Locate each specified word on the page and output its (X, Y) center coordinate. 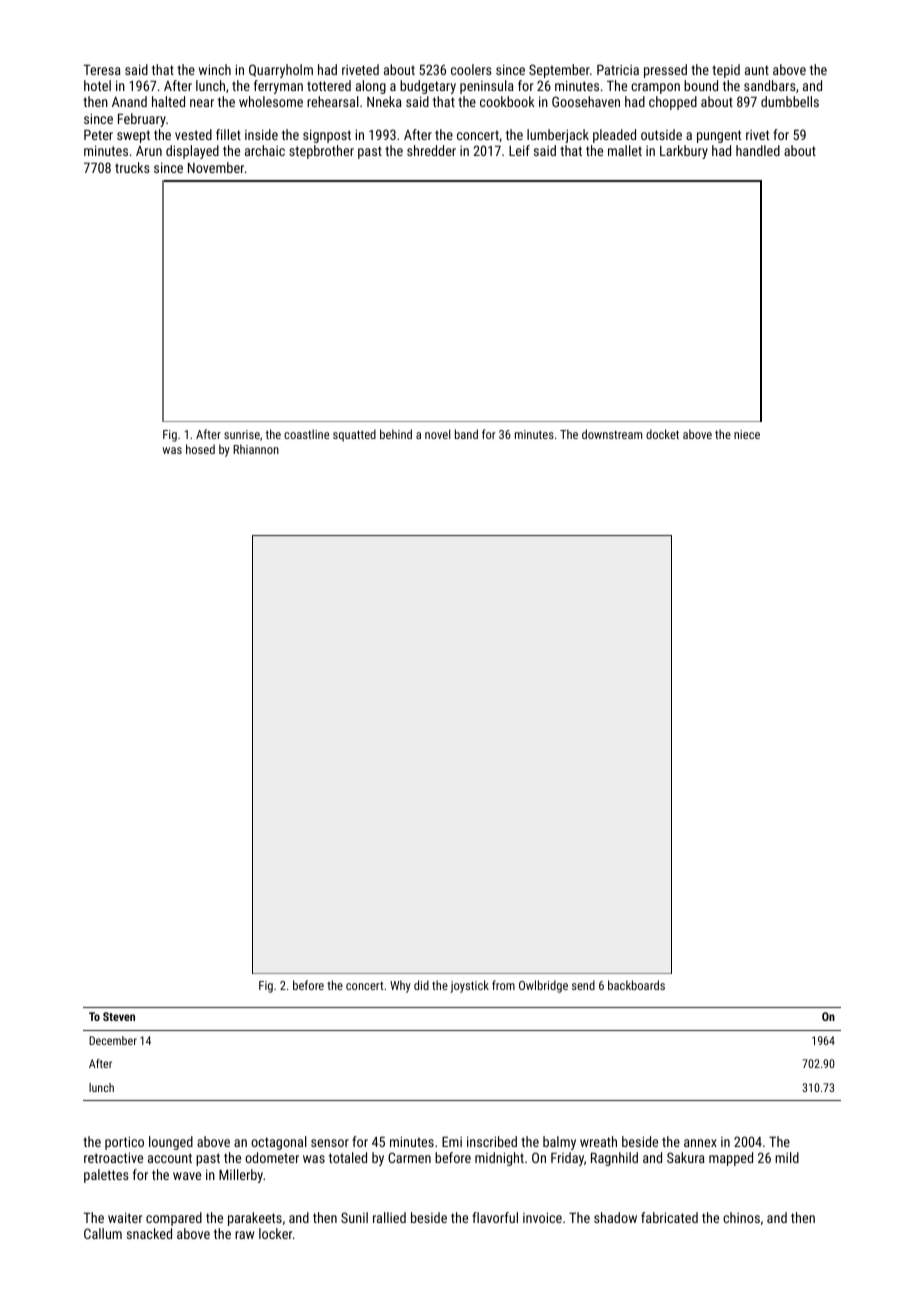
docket (662, 434)
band (466, 434)
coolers (471, 69)
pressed (665, 71)
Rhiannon (256, 449)
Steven (119, 1016)
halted (168, 101)
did (421, 985)
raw (244, 1235)
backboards (636, 985)
